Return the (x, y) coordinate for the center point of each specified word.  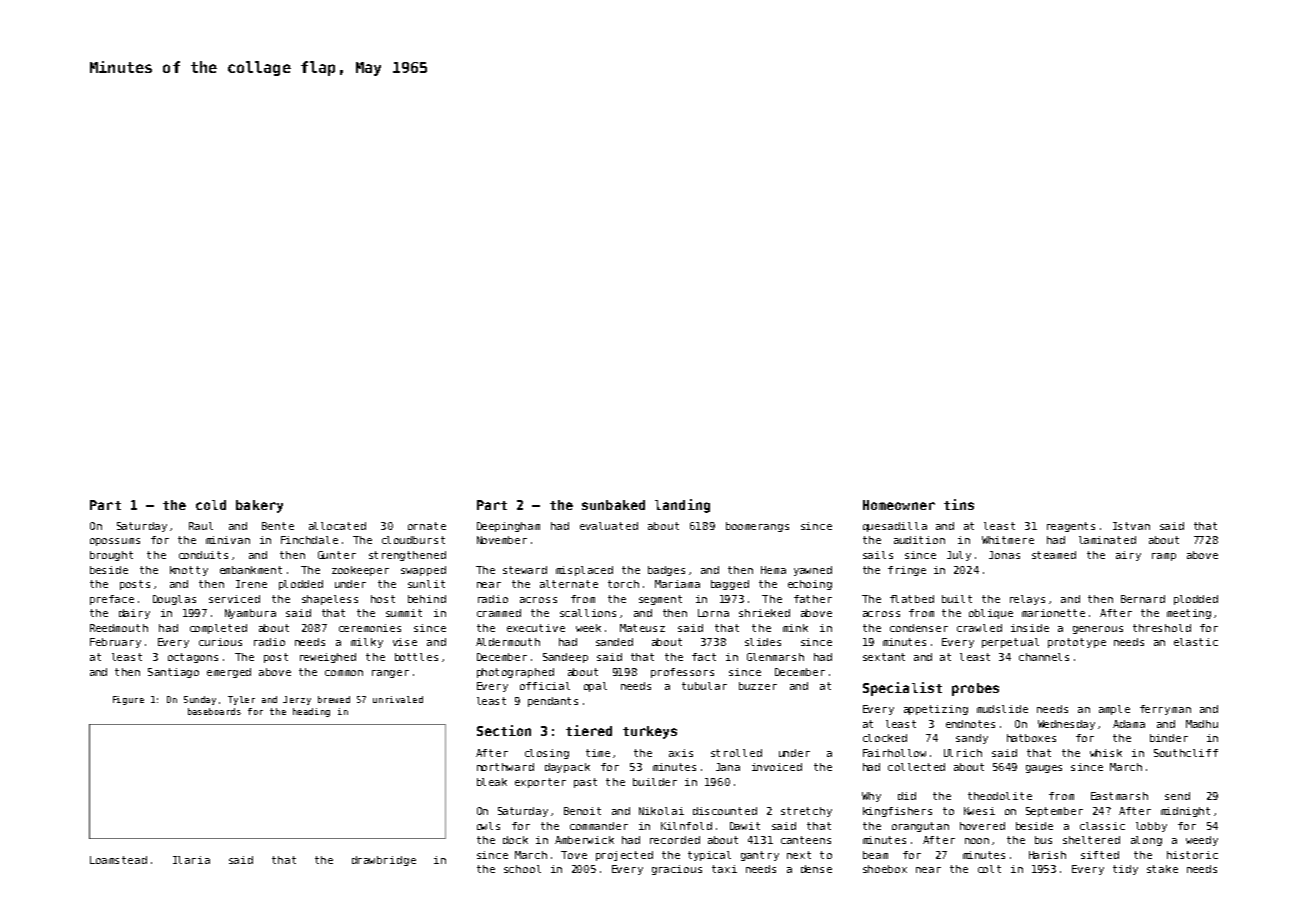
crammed (499, 613)
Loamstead (118, 860)
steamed (1054, 555)
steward (525, 570)
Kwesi (979, 811)
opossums (115, 542)
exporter (540, 783)
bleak (492, 782)
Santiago (173, 673)
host (383, 599)
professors (682, 673)
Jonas (1004, 555)
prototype (1077, 643)
